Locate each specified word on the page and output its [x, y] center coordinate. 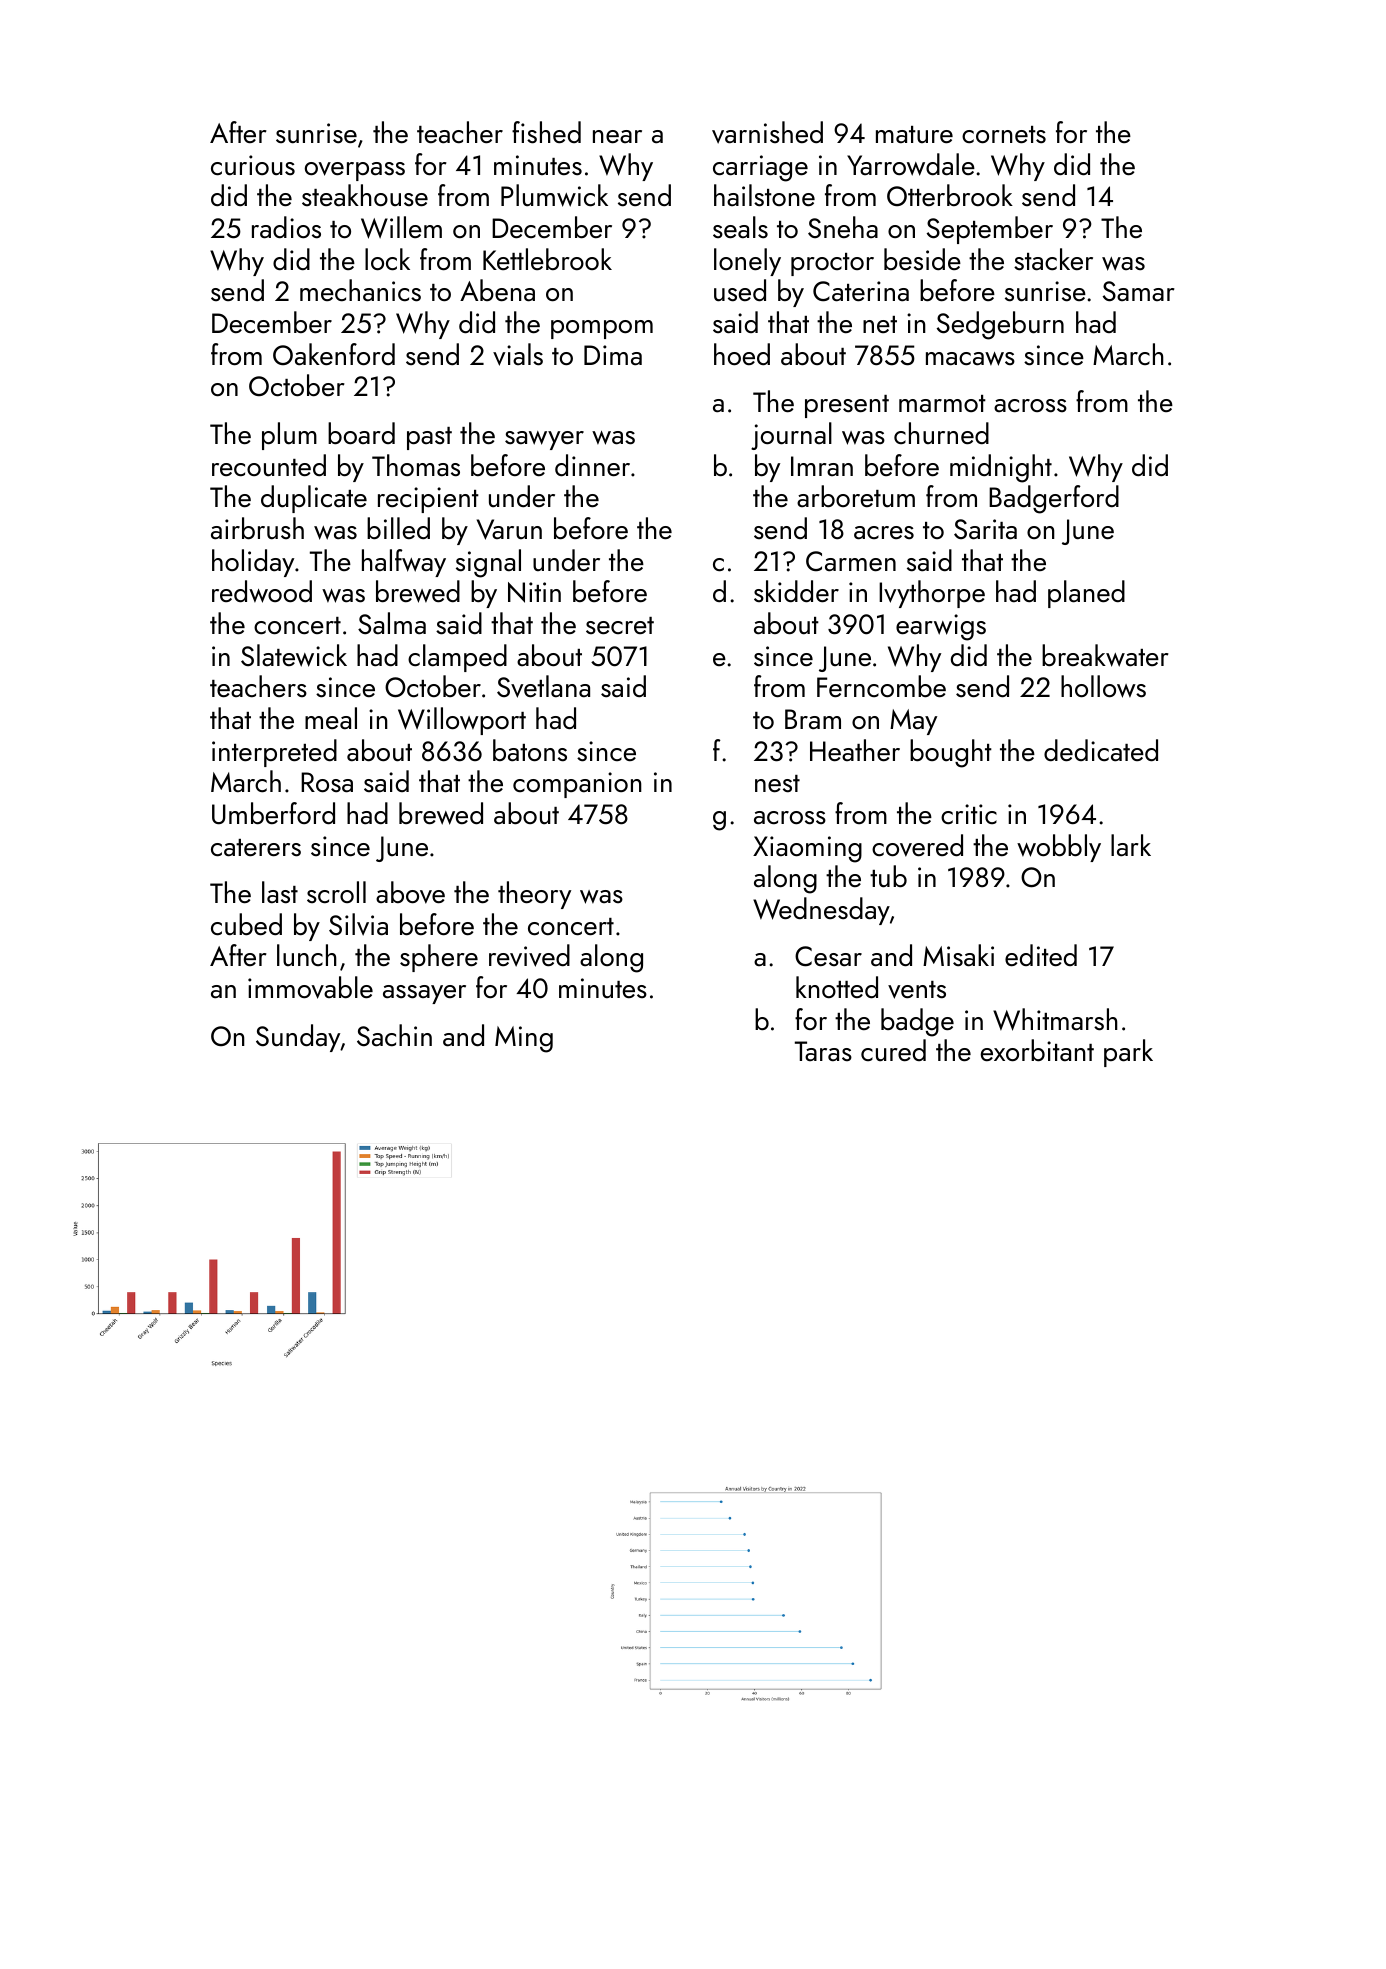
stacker [1053, 259]
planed [1086, 594]
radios [286, 227]
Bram [813, 719]
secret [620, 625]
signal [488, 563]
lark [1131, 845]
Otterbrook [950, 195]
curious [253, 165]
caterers [256, 848]
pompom [602, 329]
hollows [1103, 686]
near [617, 137]
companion [577, 785]
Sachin [394, 1035]
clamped [457, 658]
